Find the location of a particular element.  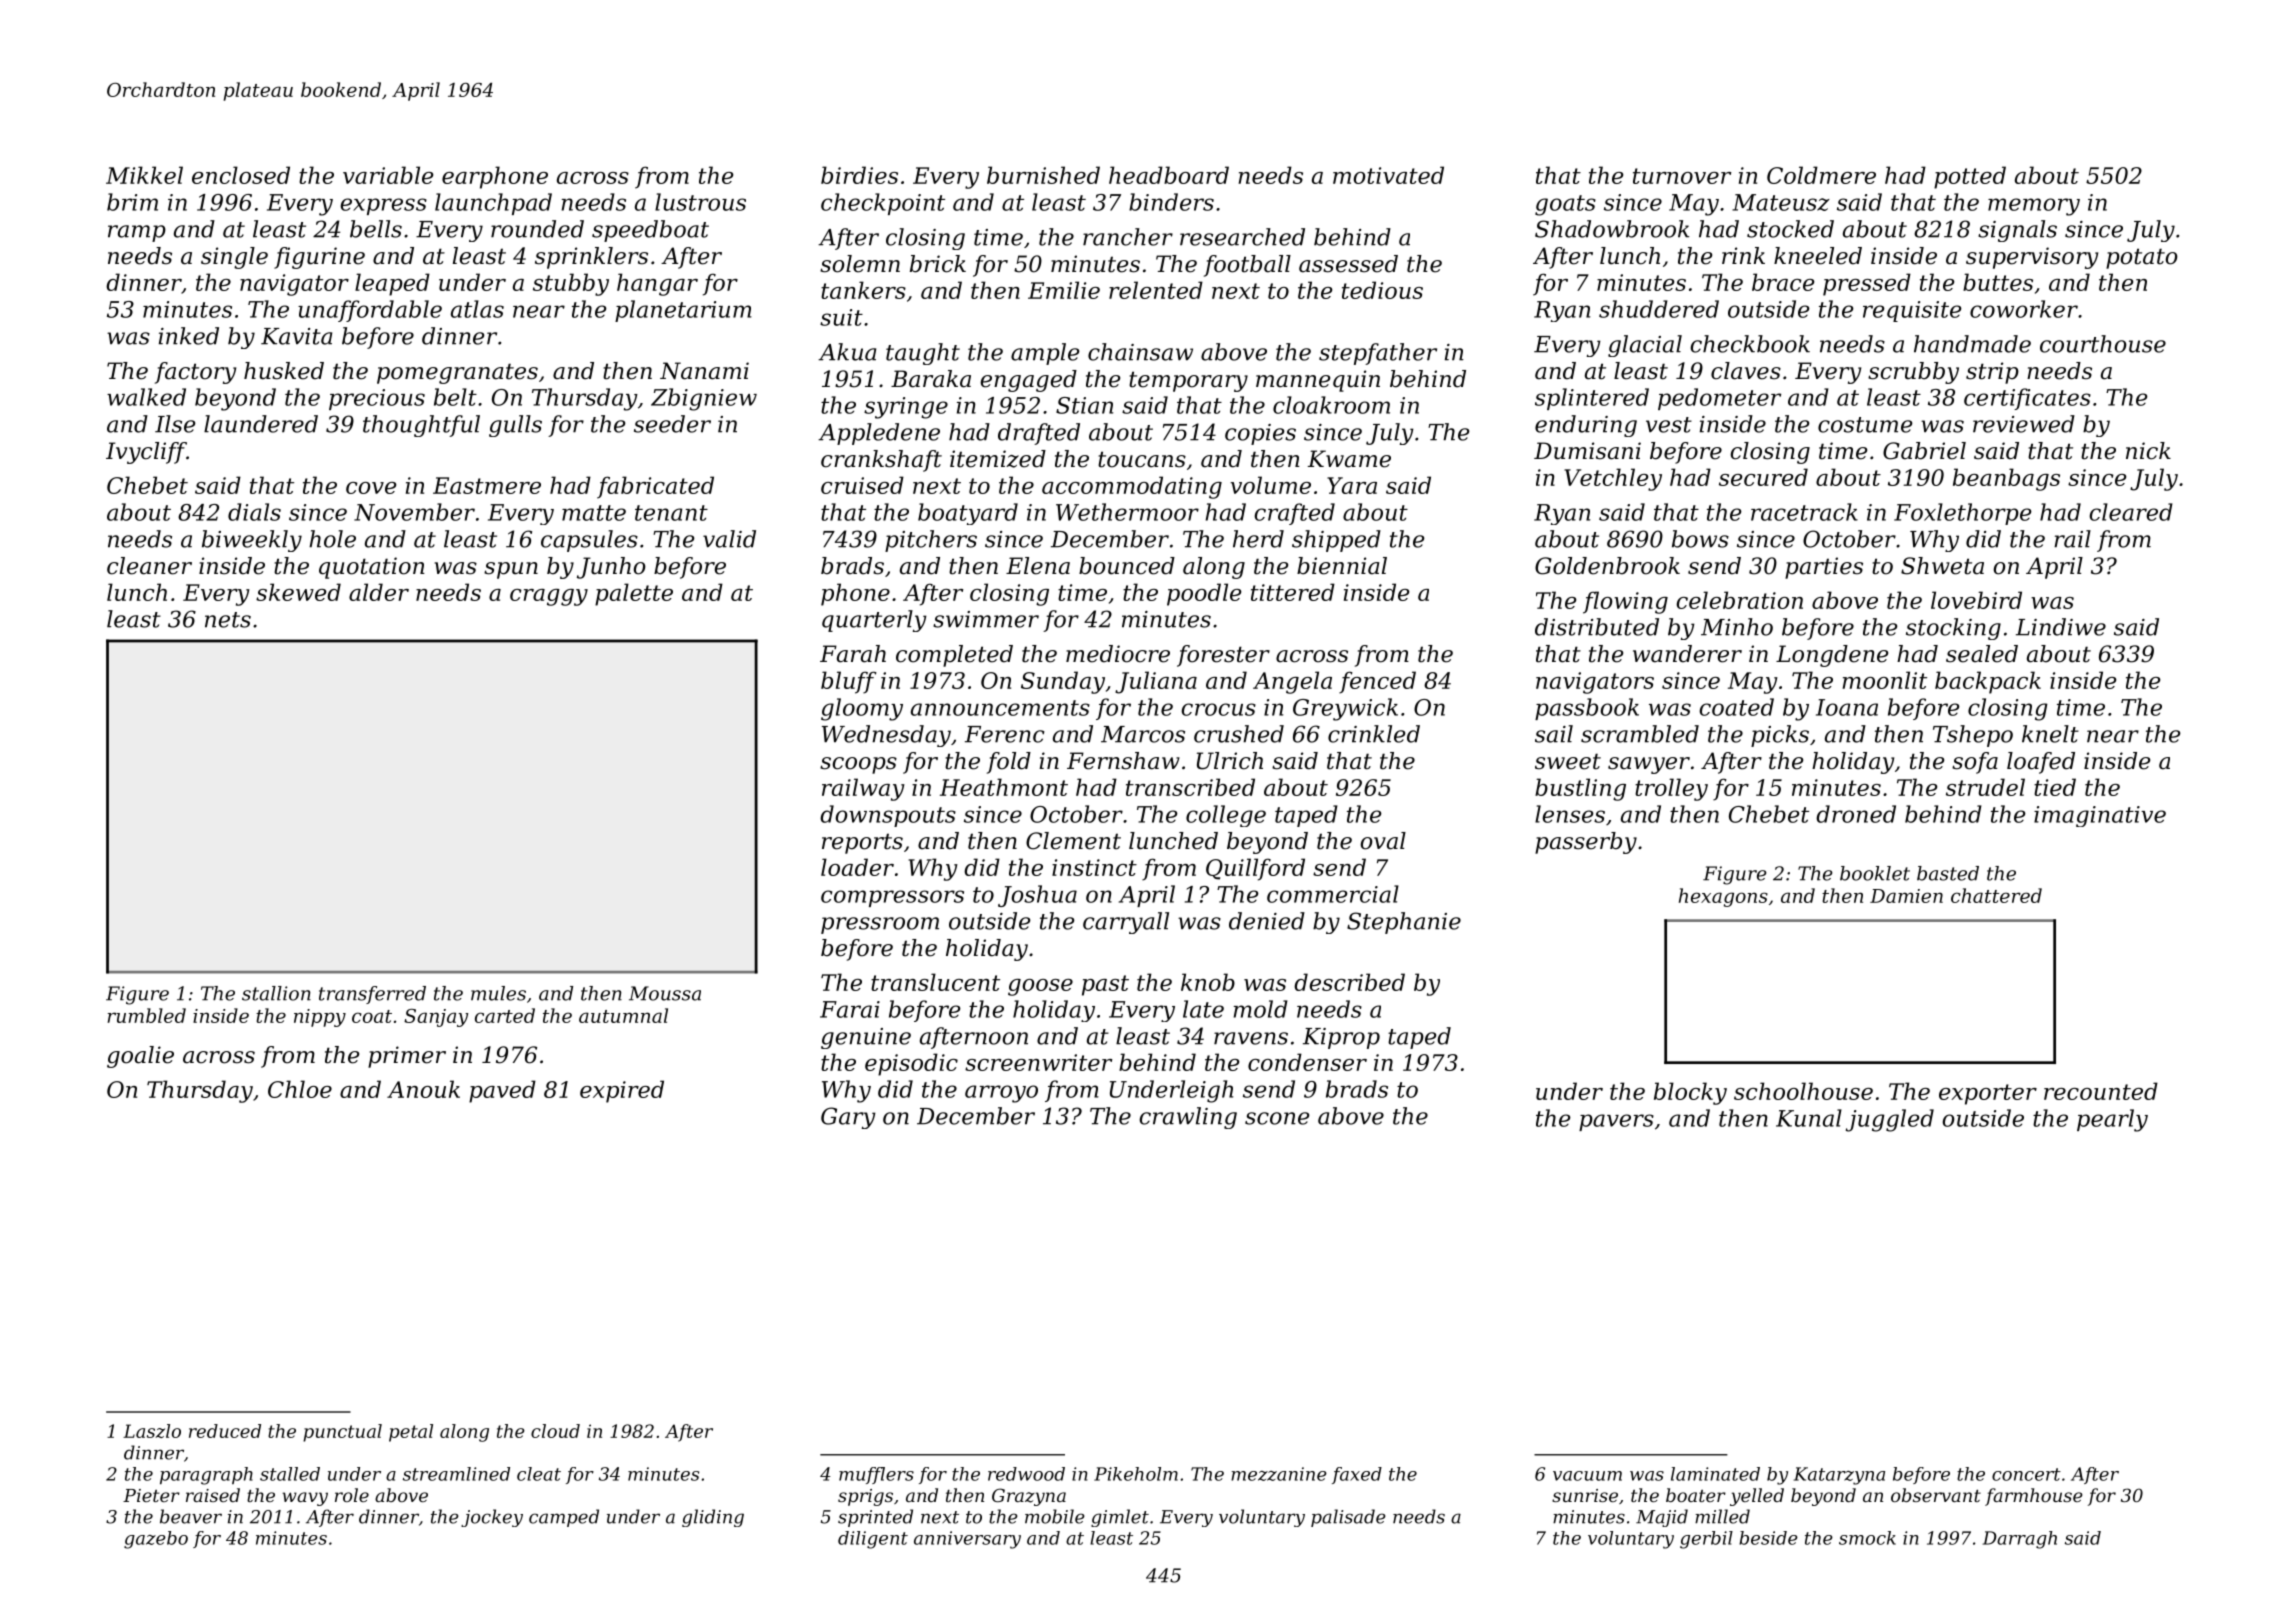

palisade is located at coordinates (1348, 1518).
